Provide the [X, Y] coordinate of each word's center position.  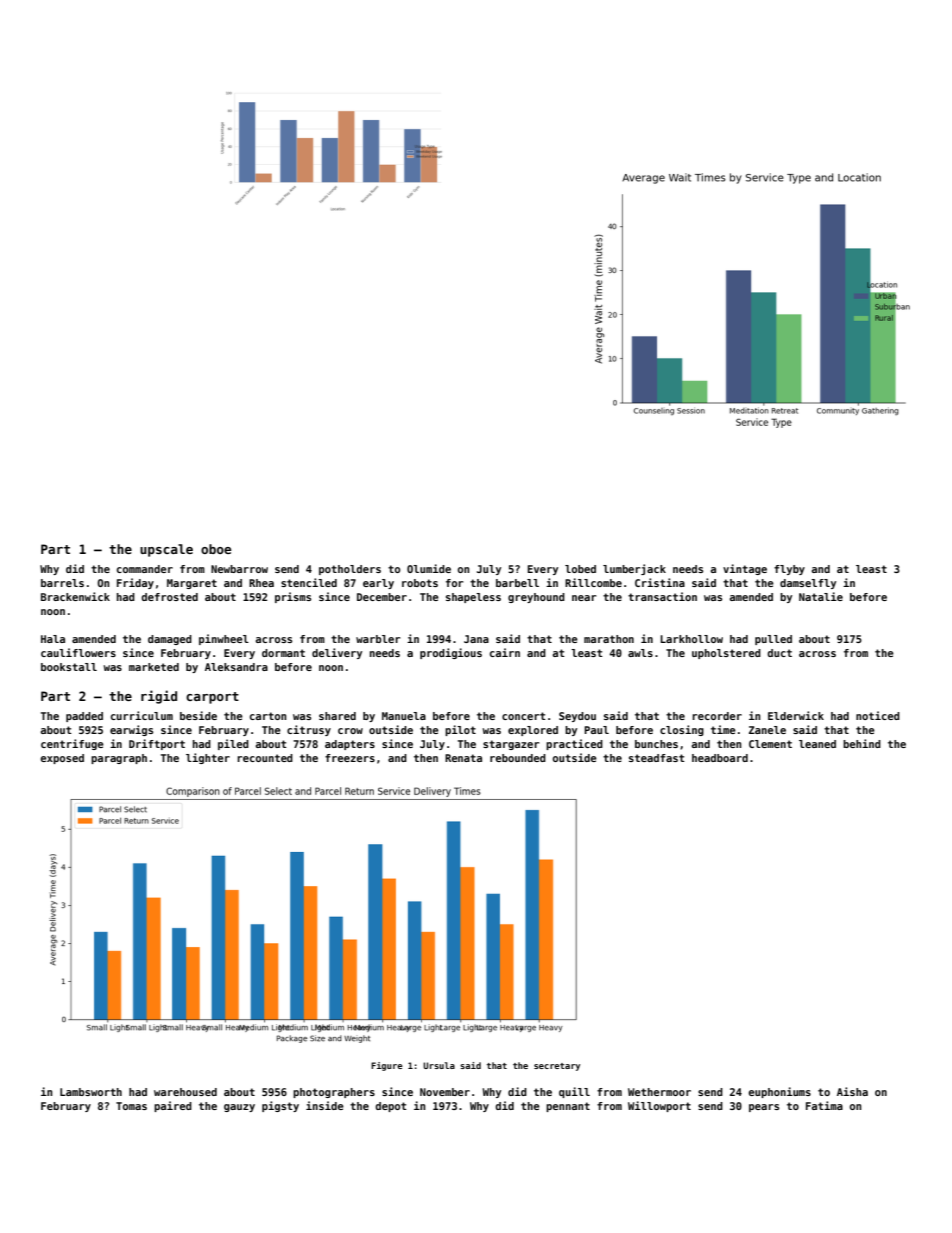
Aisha [852, 1091]
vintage [745, 569]
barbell [517, 583]
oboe [216, 549]
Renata [463, 758]
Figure [387, 1066]
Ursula [439, 1065]
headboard [720, 758]
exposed [62, 759]
